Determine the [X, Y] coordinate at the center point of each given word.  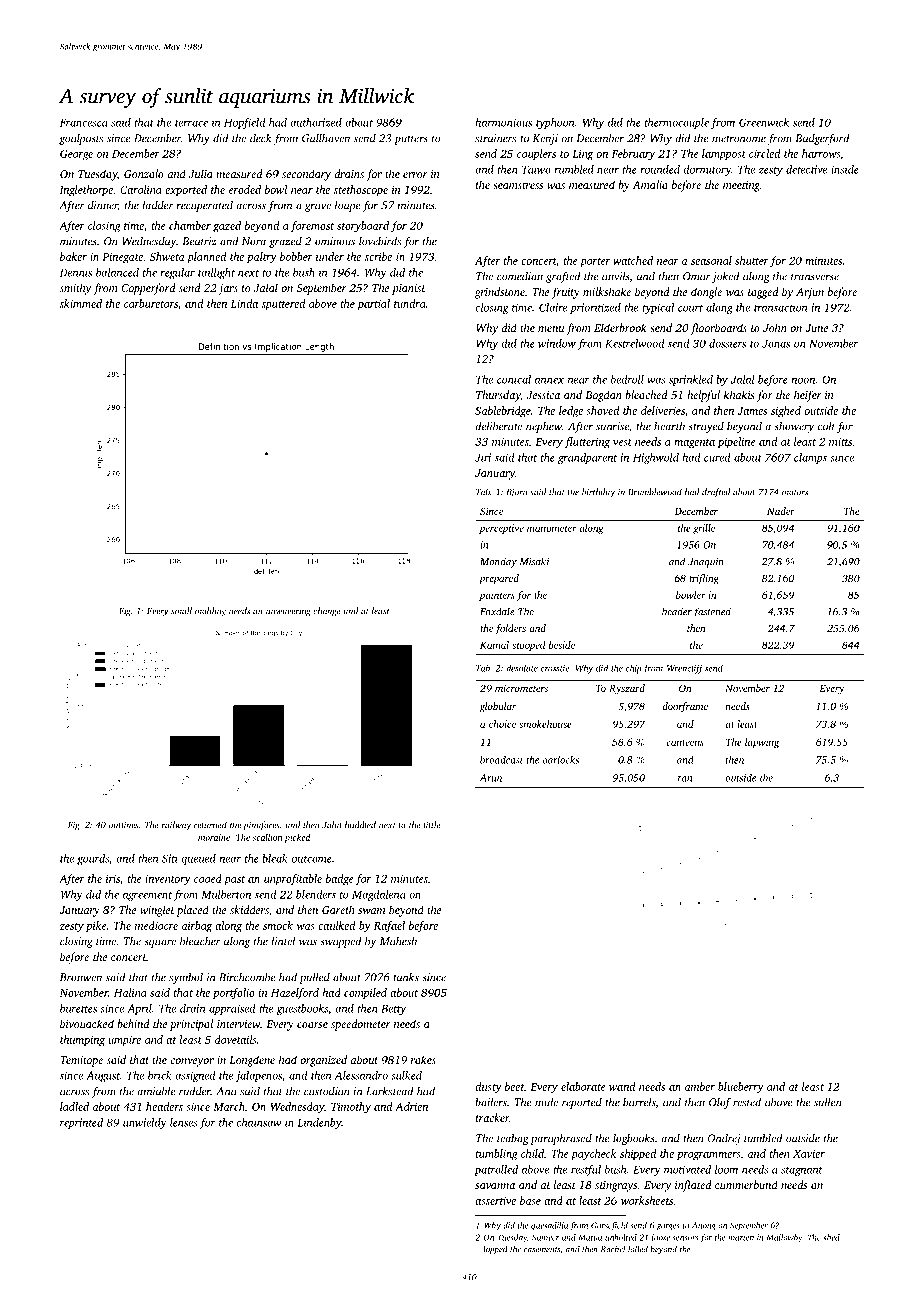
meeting [741, 186]
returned [210, 825]
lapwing [762, 743]
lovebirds [380, 241]
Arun [490, 778]
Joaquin [705, 563]
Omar [697, 276]
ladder [158, 205]
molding [210, 612]
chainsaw [259, 1122]
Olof [720, 1103]
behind [133, 1023]
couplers [536, 155]
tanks [406, 977]
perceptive [501, 529]
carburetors [151, 303]
